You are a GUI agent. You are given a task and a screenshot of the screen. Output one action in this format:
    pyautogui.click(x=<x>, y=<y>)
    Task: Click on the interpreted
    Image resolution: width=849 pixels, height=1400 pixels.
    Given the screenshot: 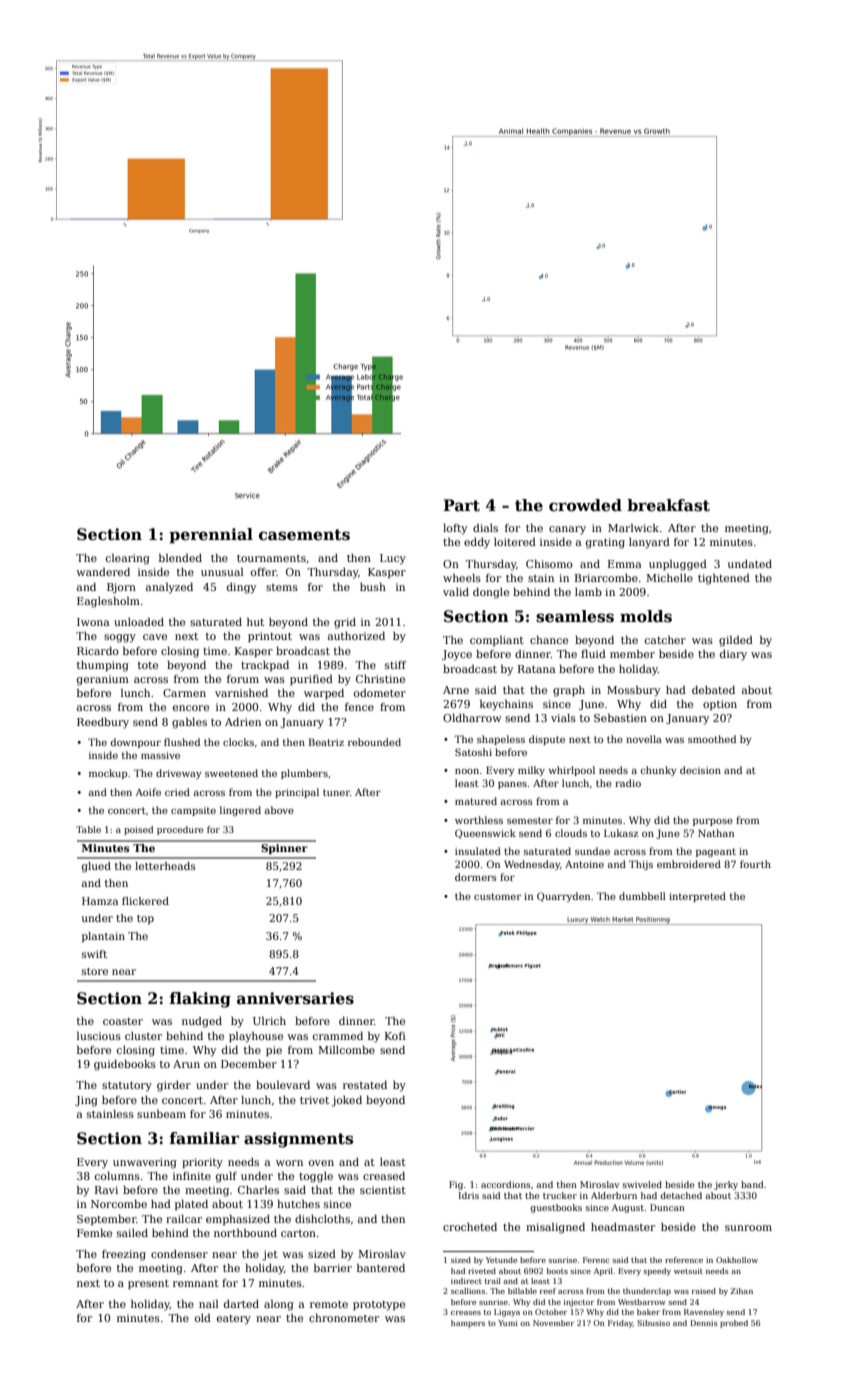 What is the action you would take?
    pyautogui.click(x=697, y=897)
